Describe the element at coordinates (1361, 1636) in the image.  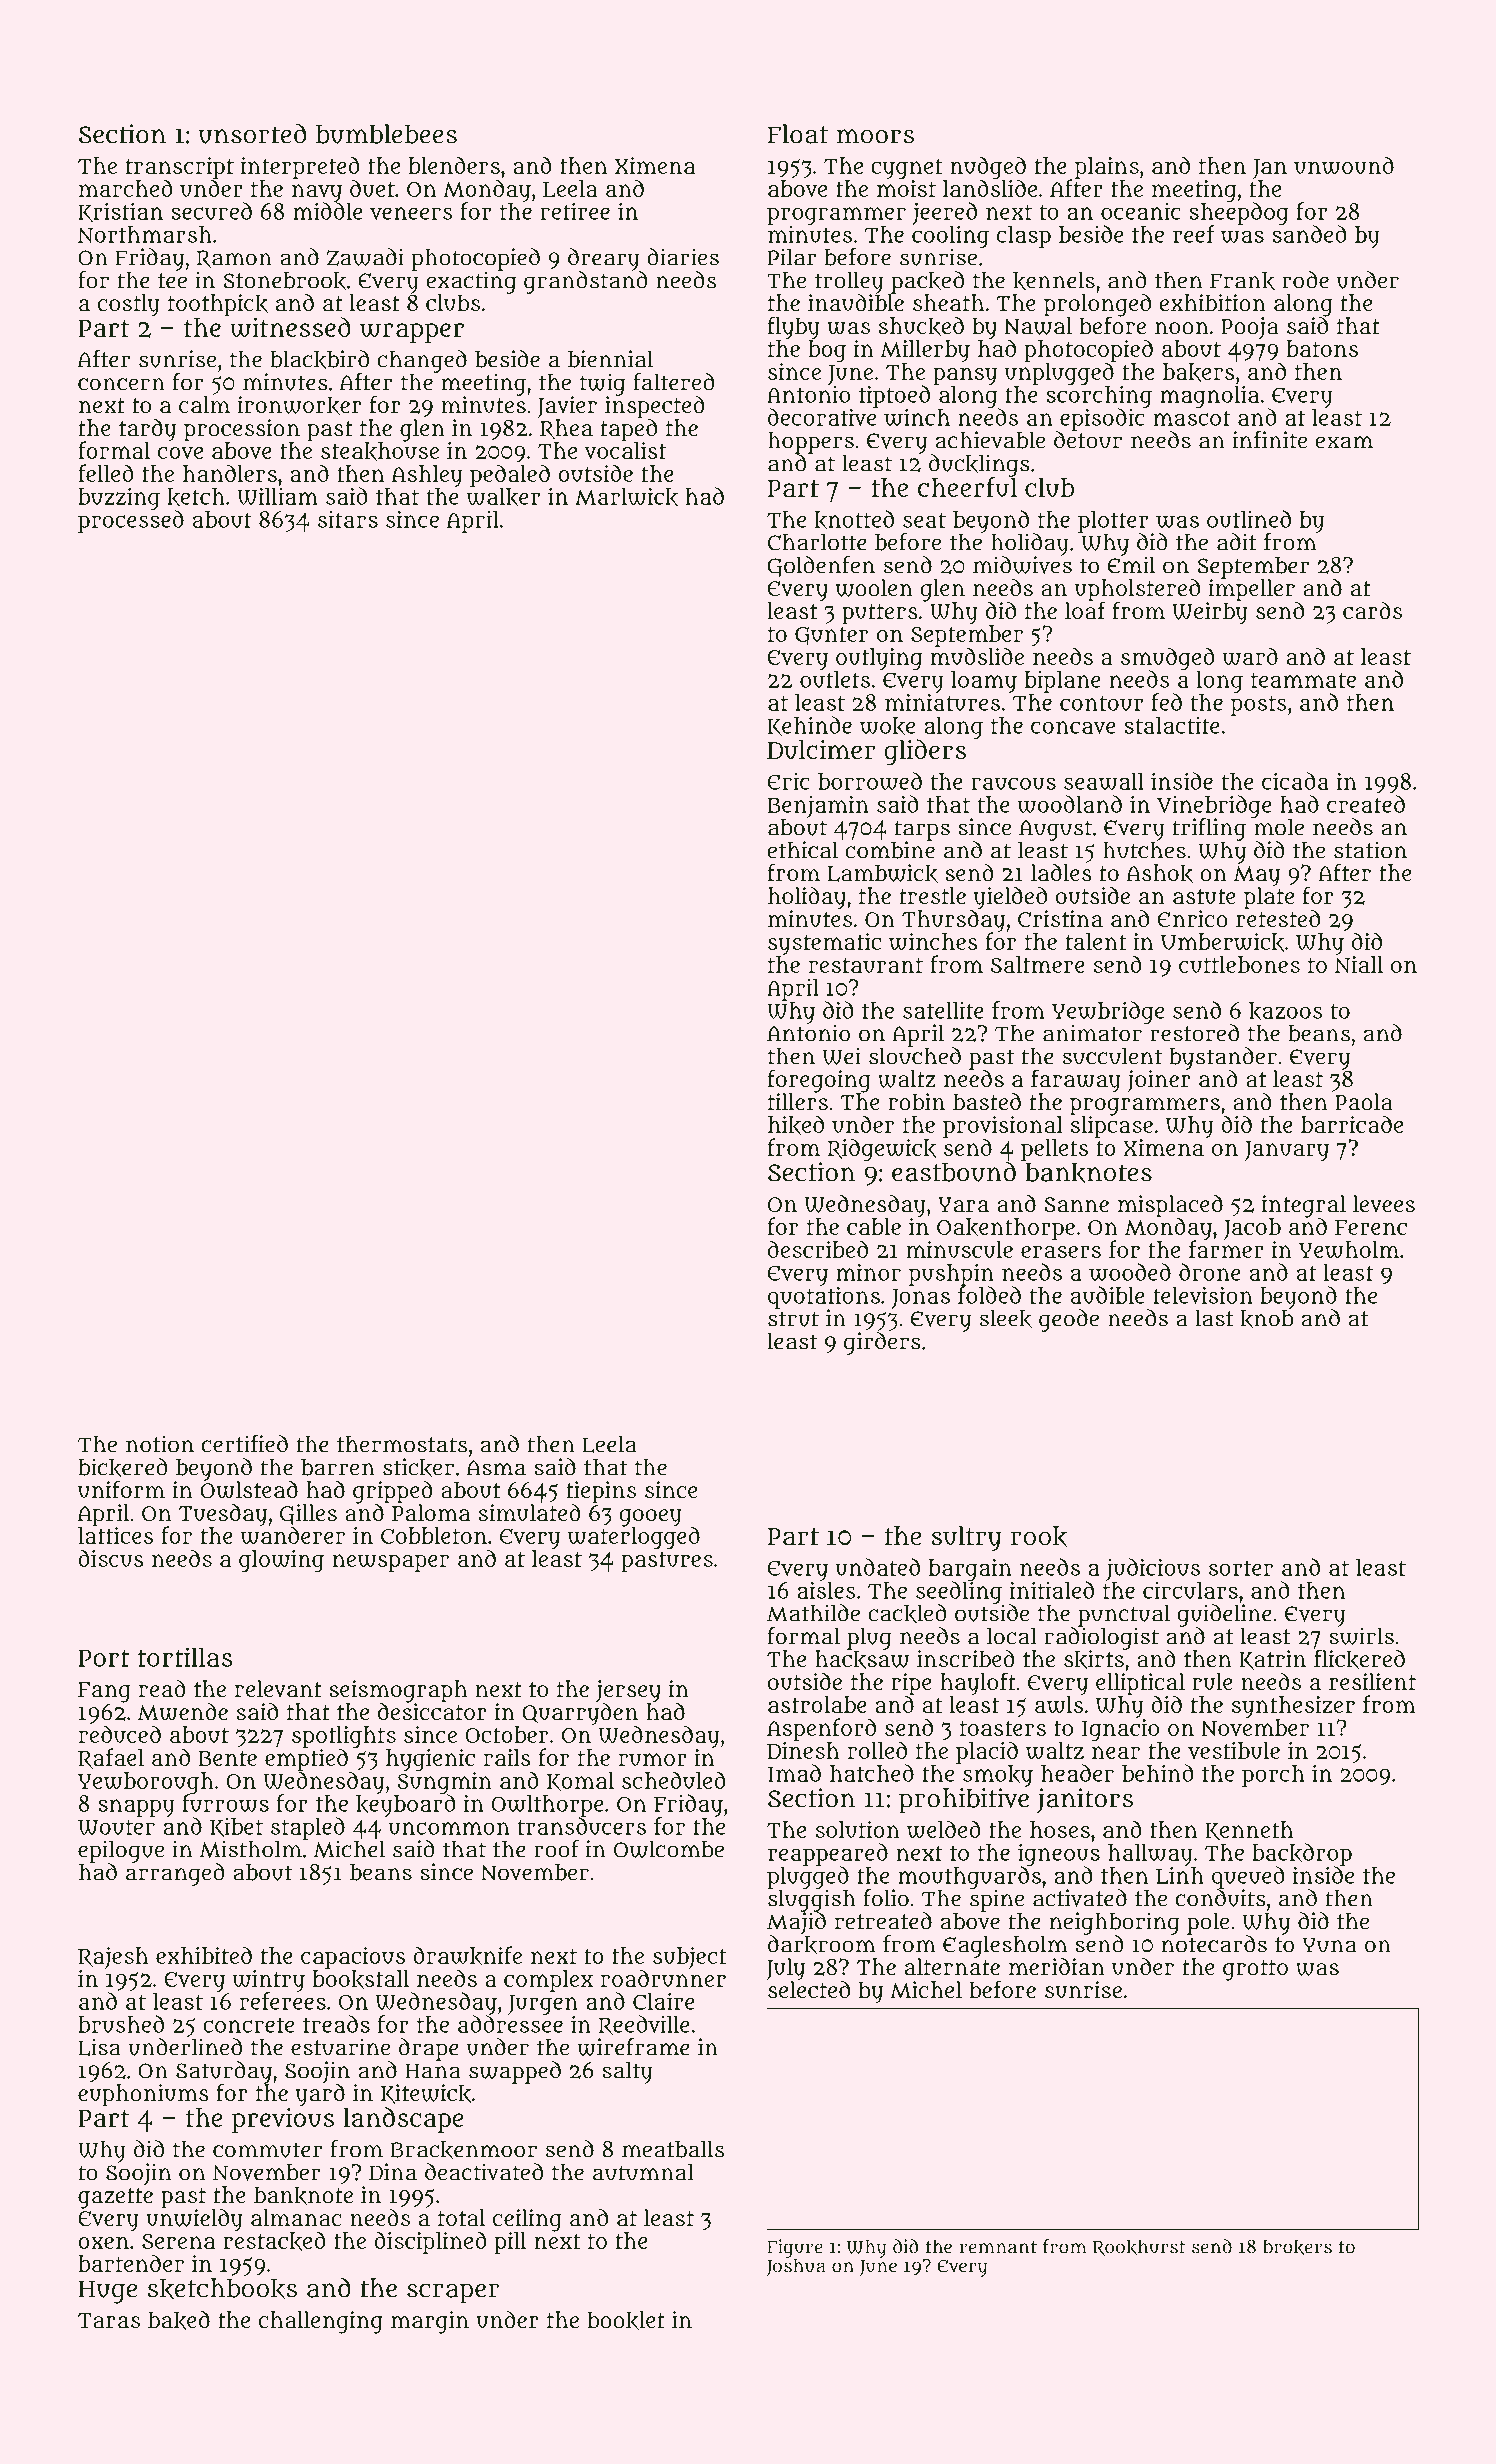
I see `swirls` at that location.
